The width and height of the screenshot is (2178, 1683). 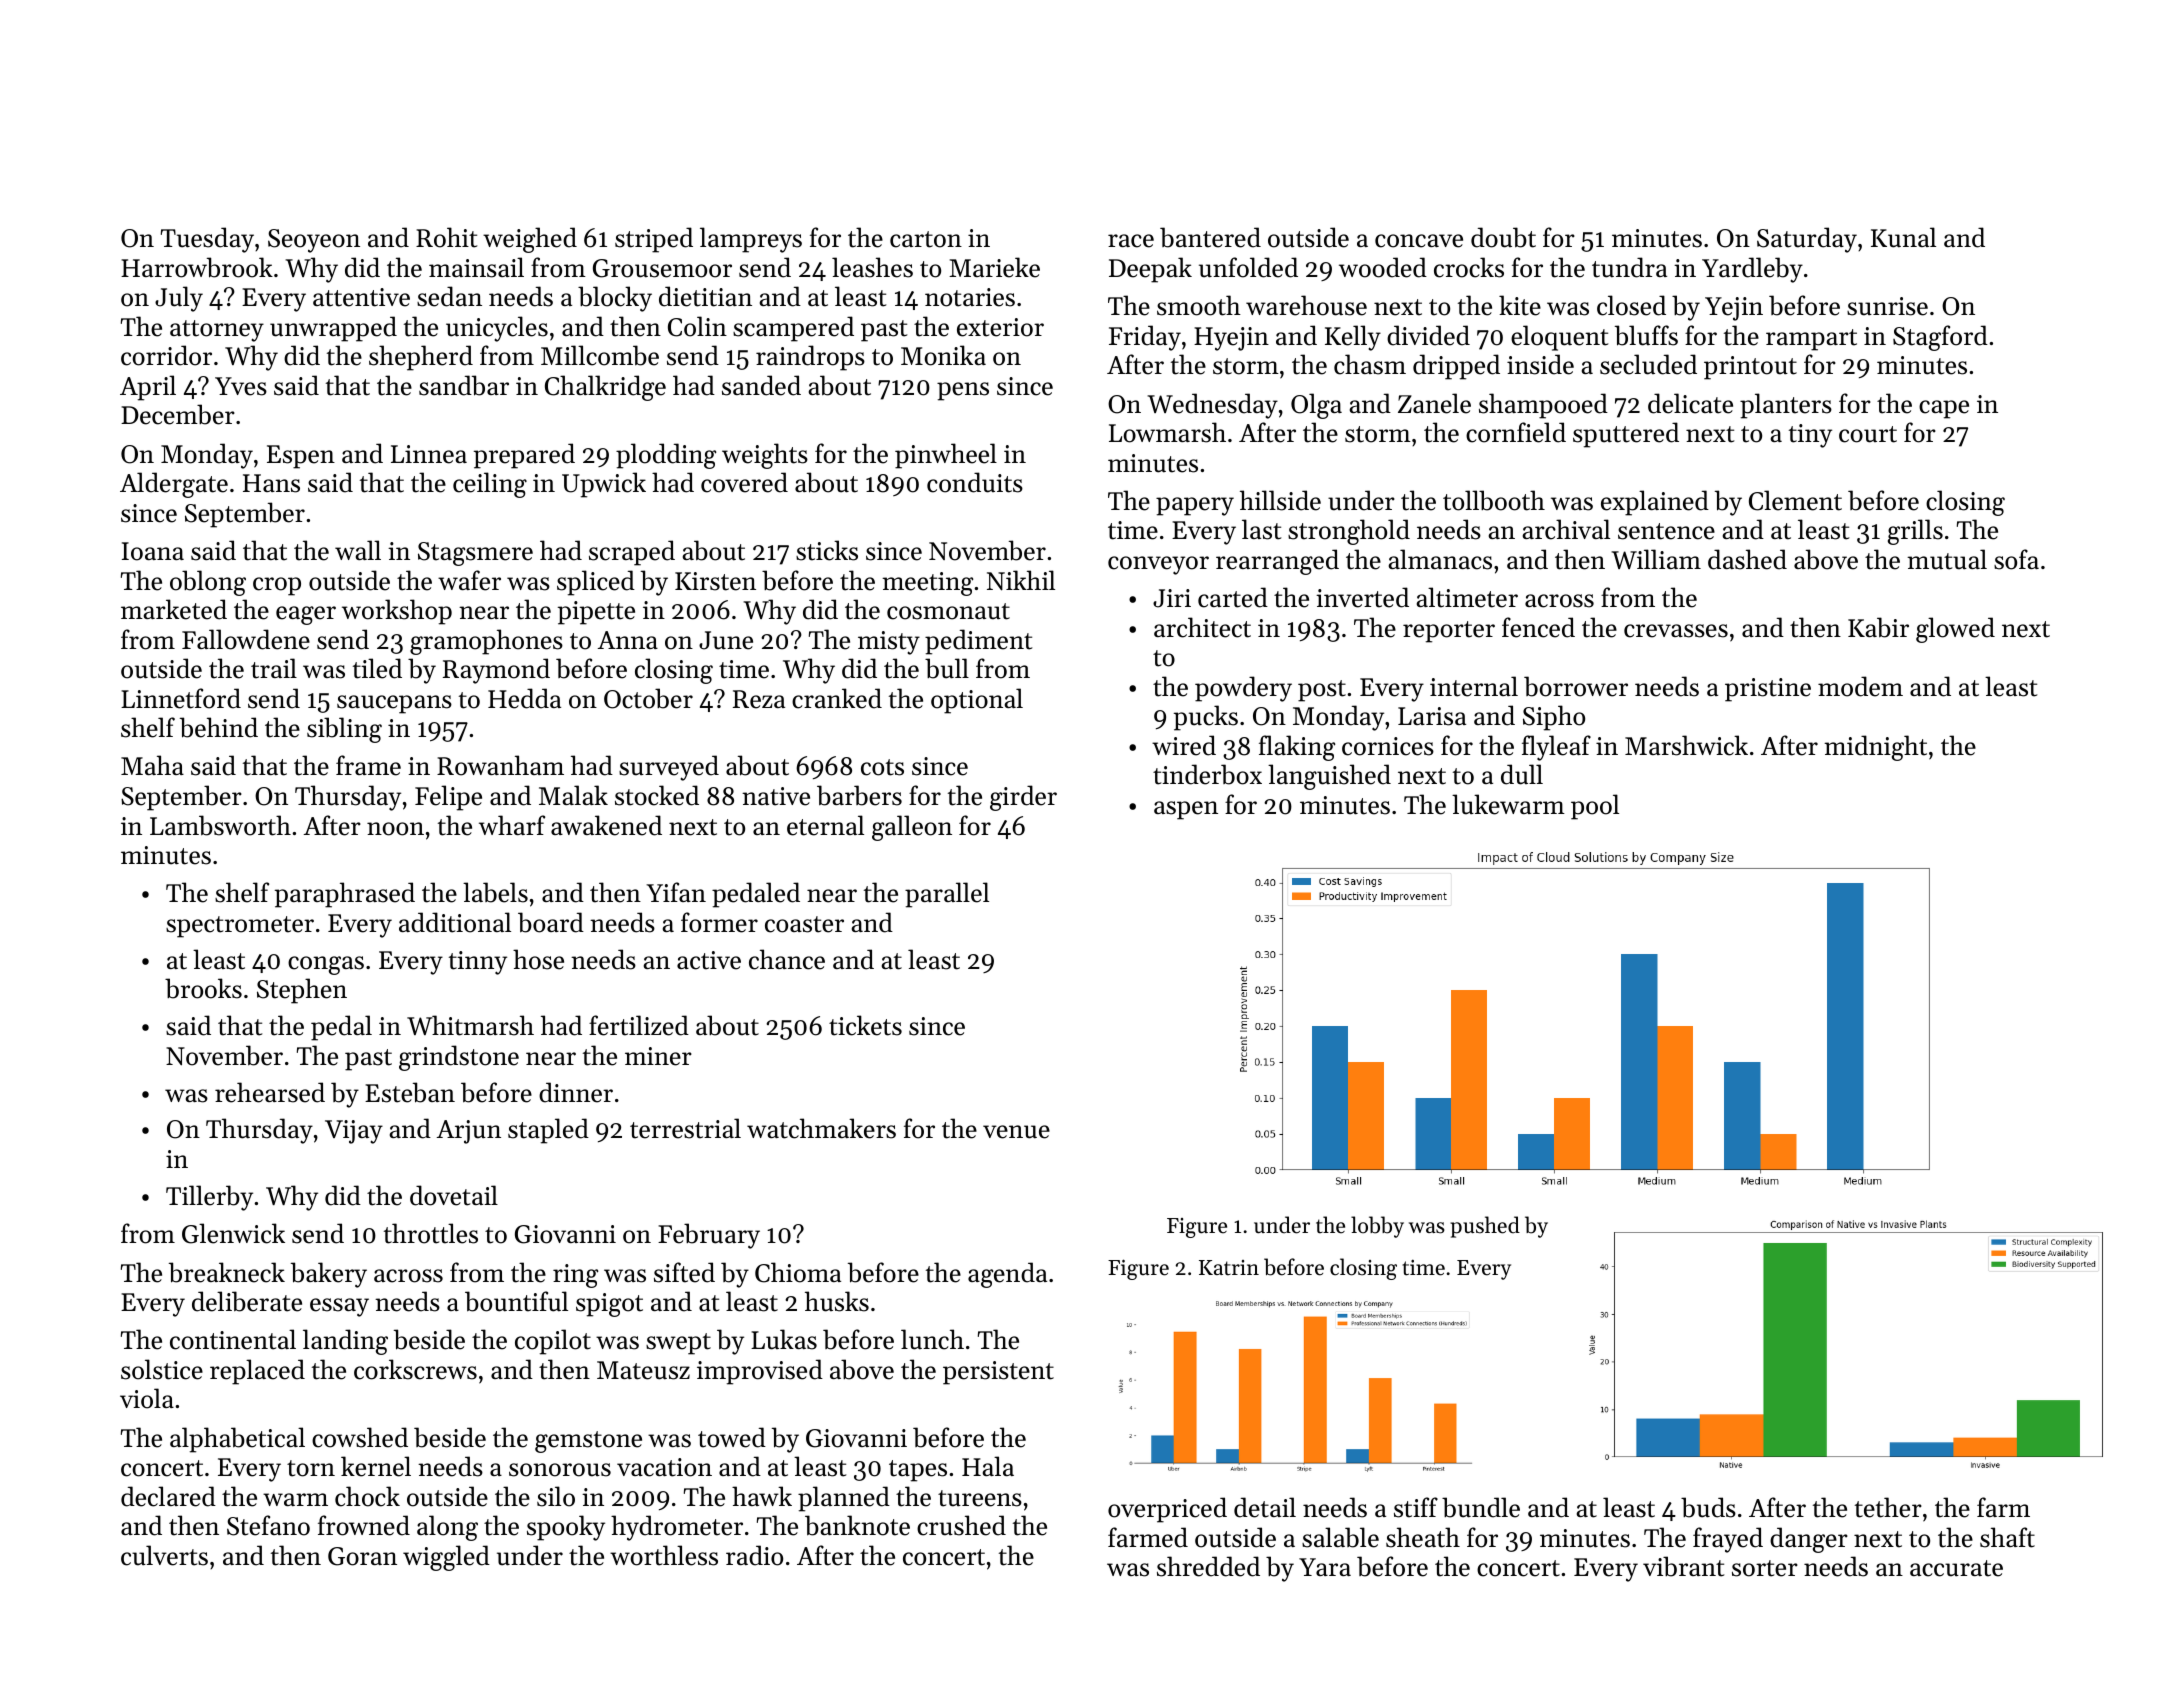 What do you see at coordinates (1595, 807) in the screenshot?
I see `pool` at bounding box center [1595, 807].
